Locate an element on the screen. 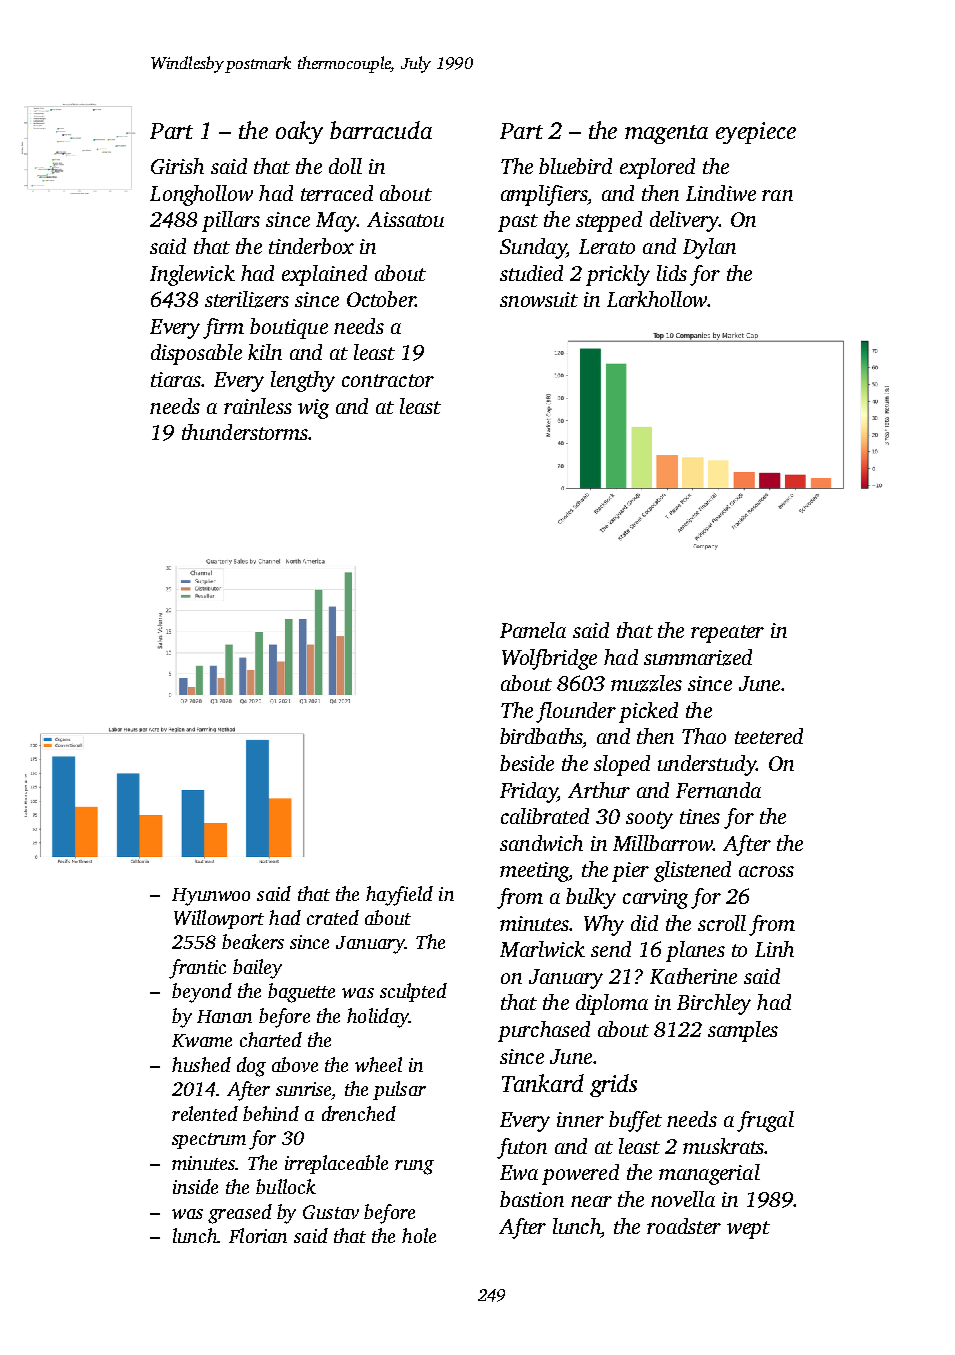  hole is located at coordinates (419, 1235).
